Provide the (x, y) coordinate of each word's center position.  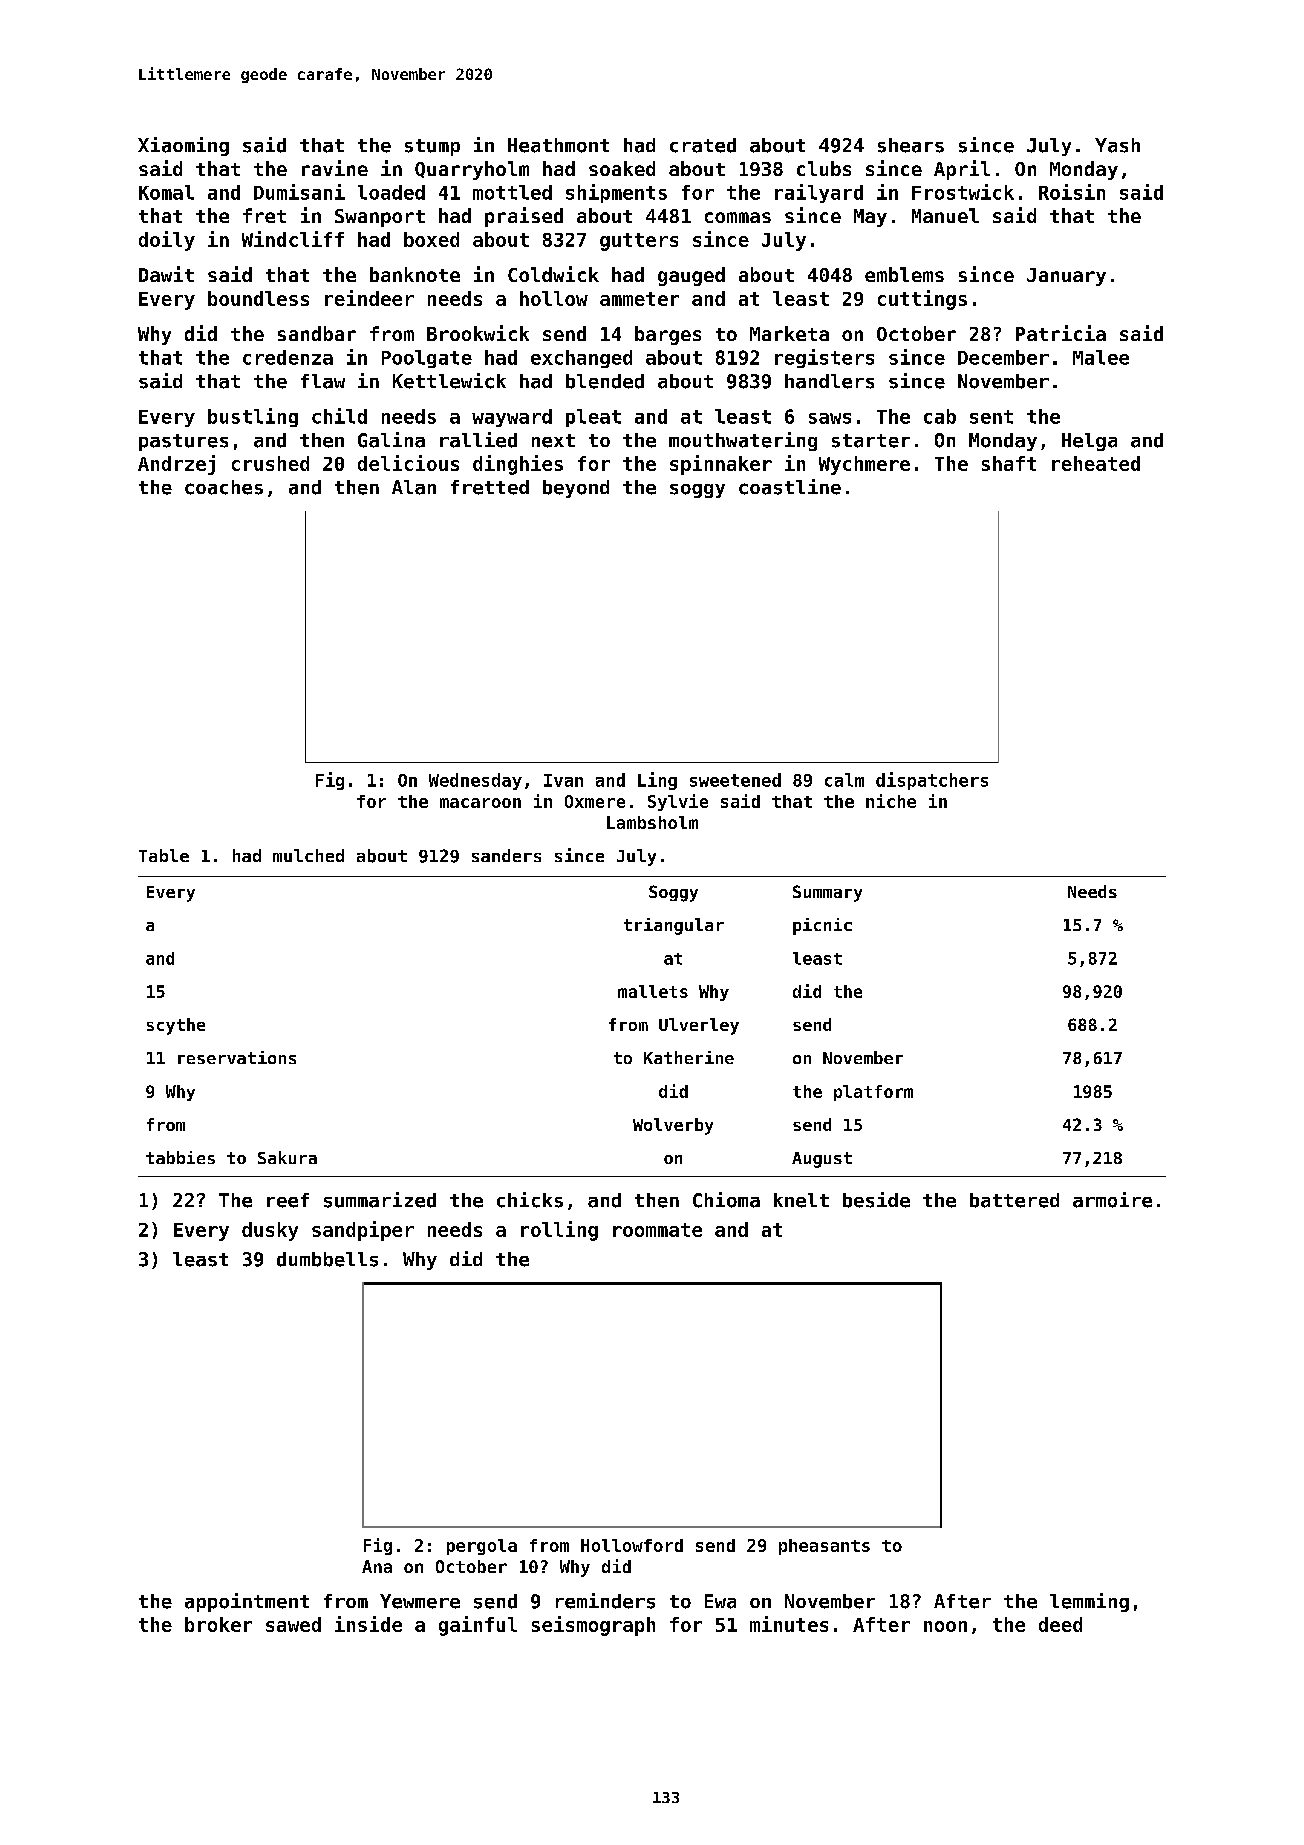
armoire (1112, 1200)
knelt (801, 1200)
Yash (1117, 145)
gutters (639, 242)
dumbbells (327, 1259)
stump (432, 147)
